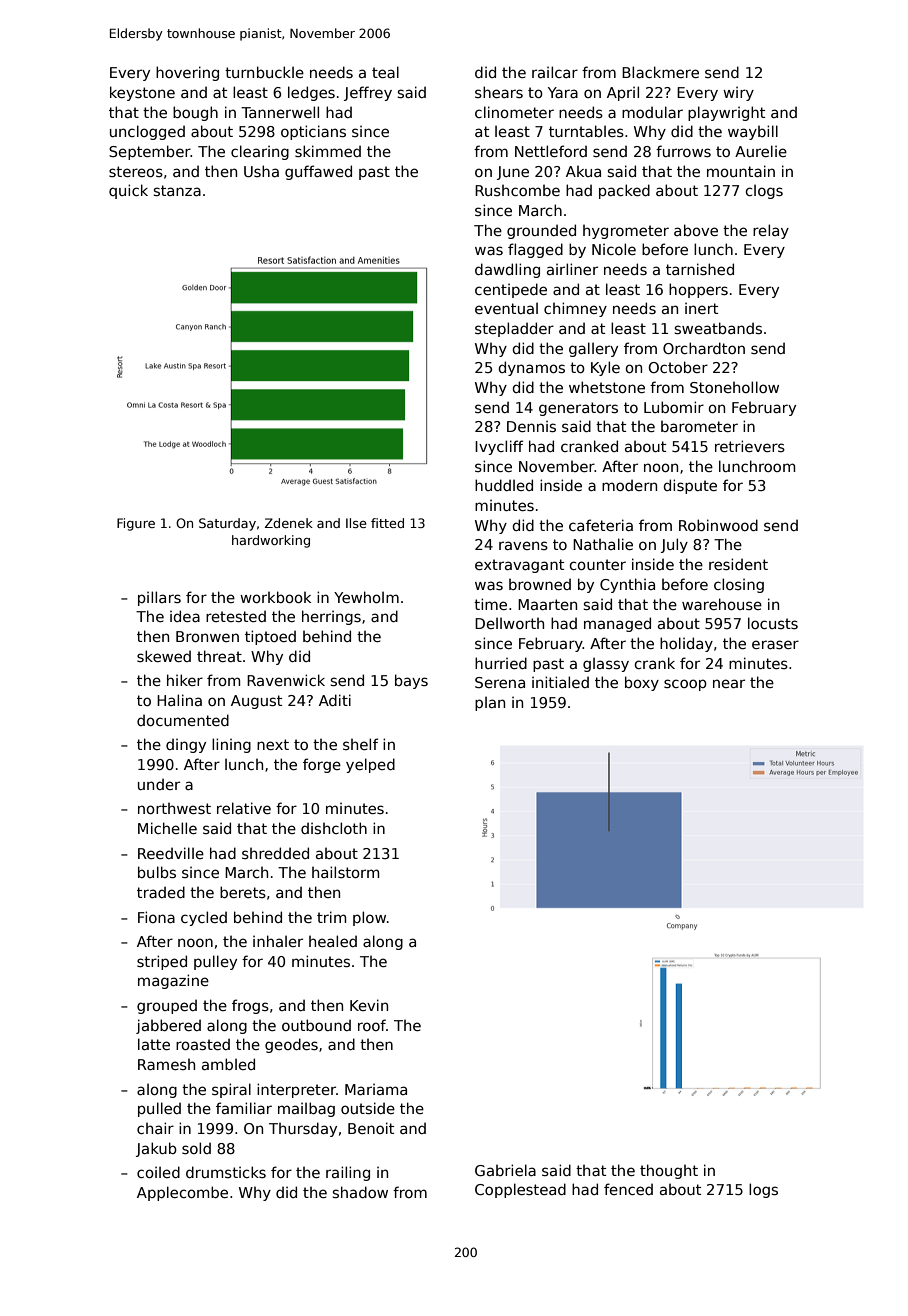 The image size is (908, 1316). What do you see at coordinates (311, 93) in the document?
I see `ledges` at bounding box center [311, 93].
